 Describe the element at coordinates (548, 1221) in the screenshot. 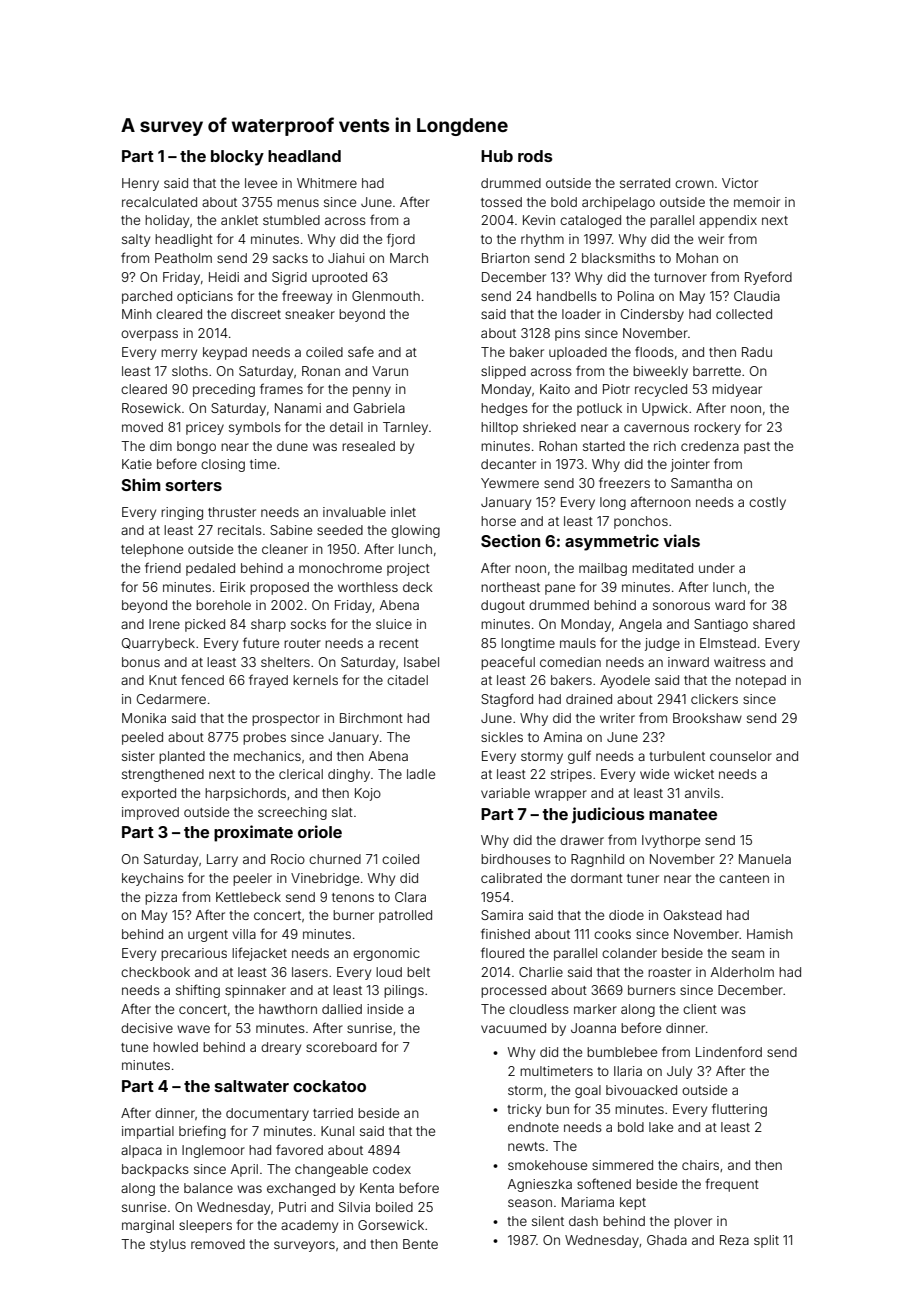

I see `silent` at that location.
